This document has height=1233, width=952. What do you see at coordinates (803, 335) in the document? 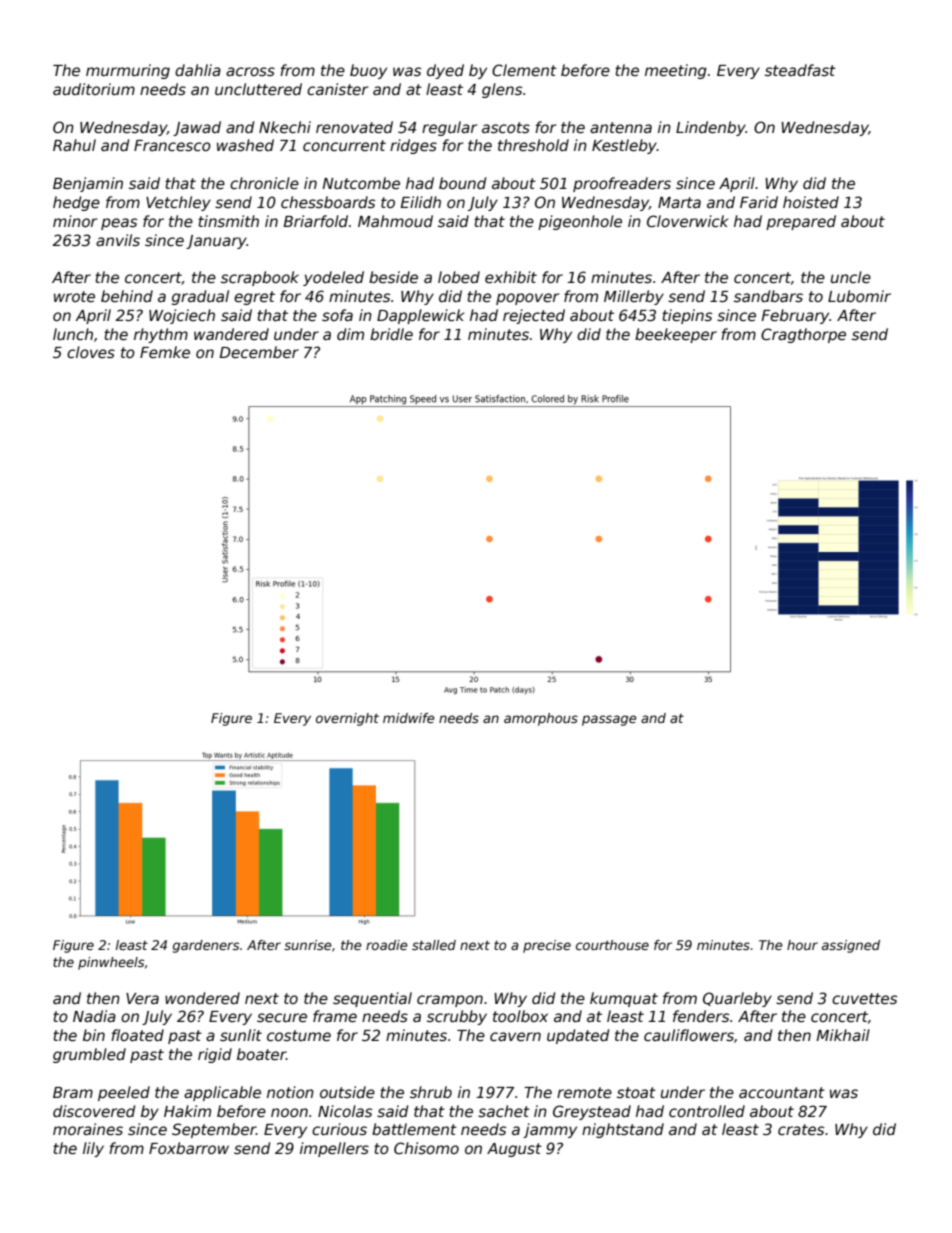
I see `Cragthorpe` at bounding box center [803, 335].
